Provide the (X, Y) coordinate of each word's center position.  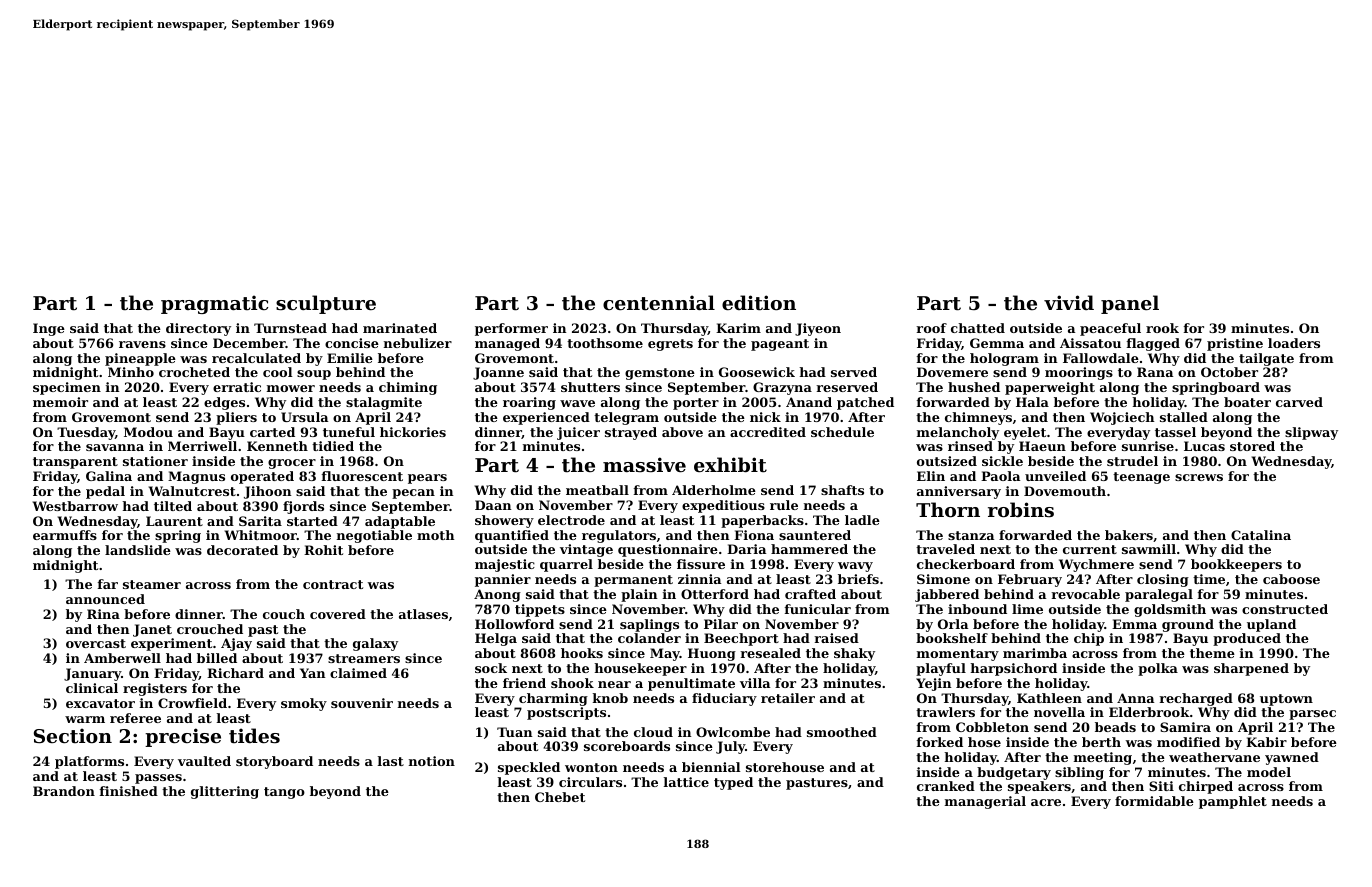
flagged (1153, 344)
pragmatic (214, 304)
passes (158, 779)
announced (105, 599)
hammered (809, 549)
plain (639, 595)
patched (865, 403)
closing (1163, 580)
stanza (971, 535)
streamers (364, 658)
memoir (60, 402)
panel (1130, 304)
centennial (659, 303)
